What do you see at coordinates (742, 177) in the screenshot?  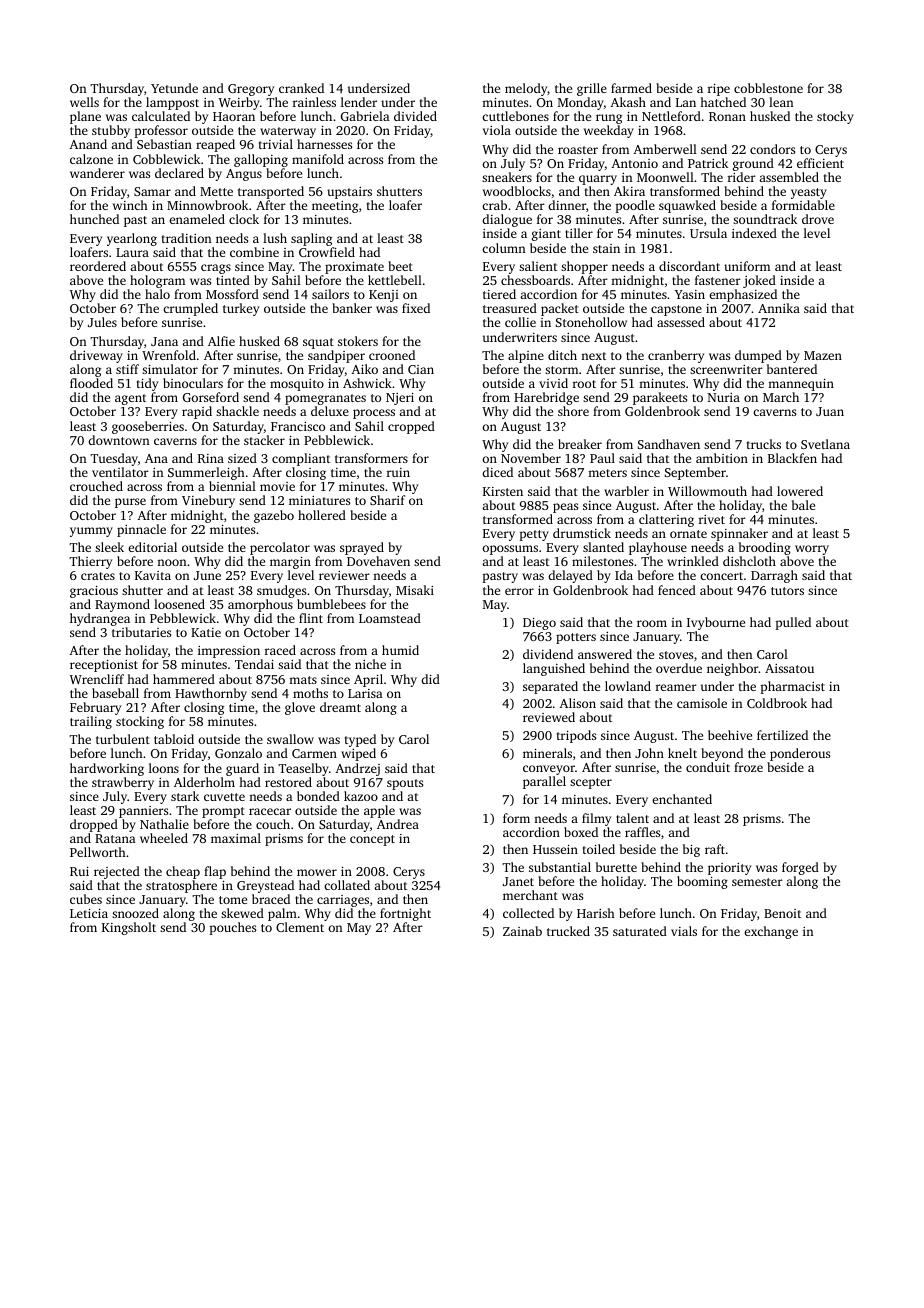 I see `rider` at bounding box center [742, 177].
